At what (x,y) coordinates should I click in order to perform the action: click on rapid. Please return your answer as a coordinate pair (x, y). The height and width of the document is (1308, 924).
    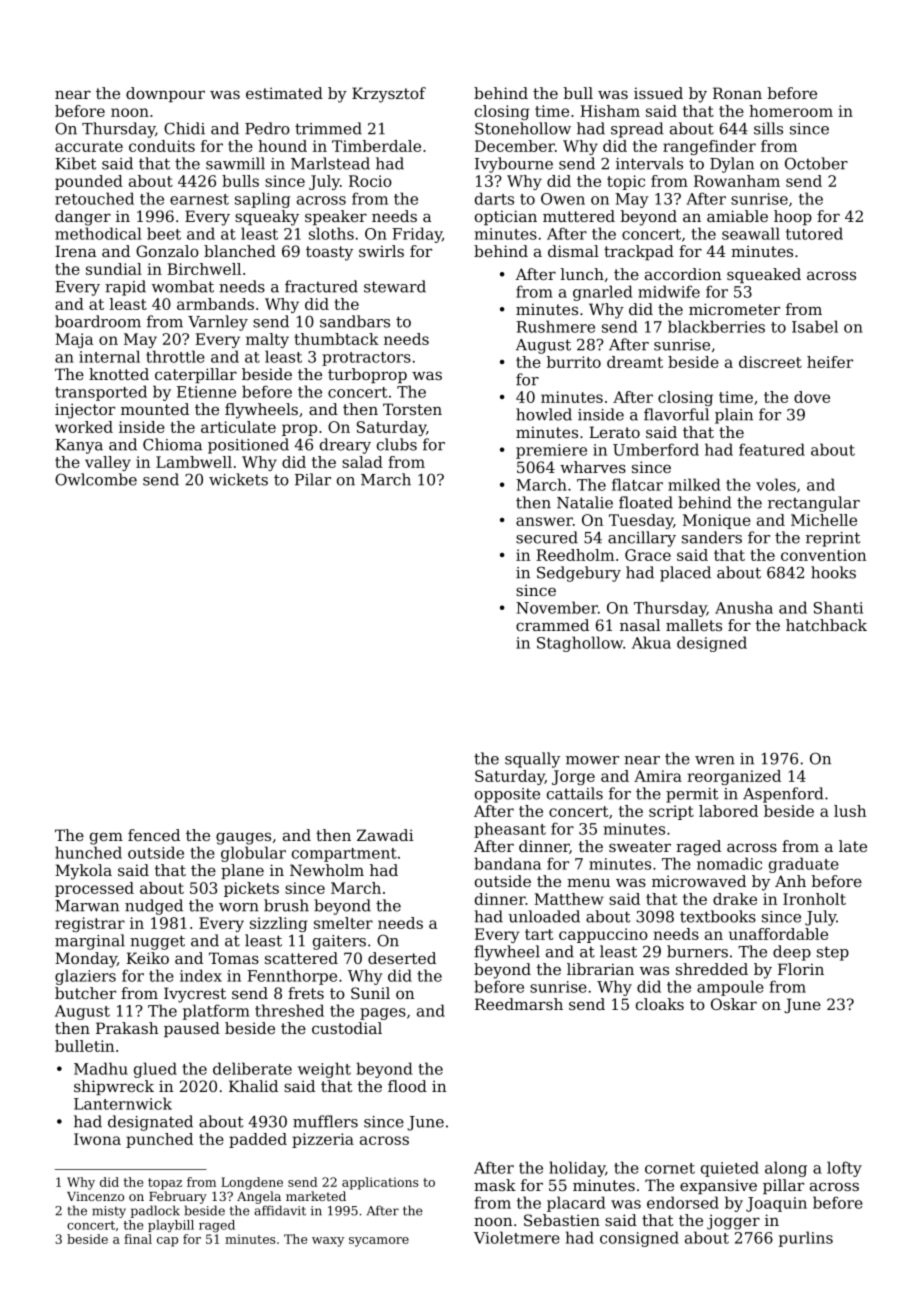
    Looking at the image, I should click on (125, 288).
